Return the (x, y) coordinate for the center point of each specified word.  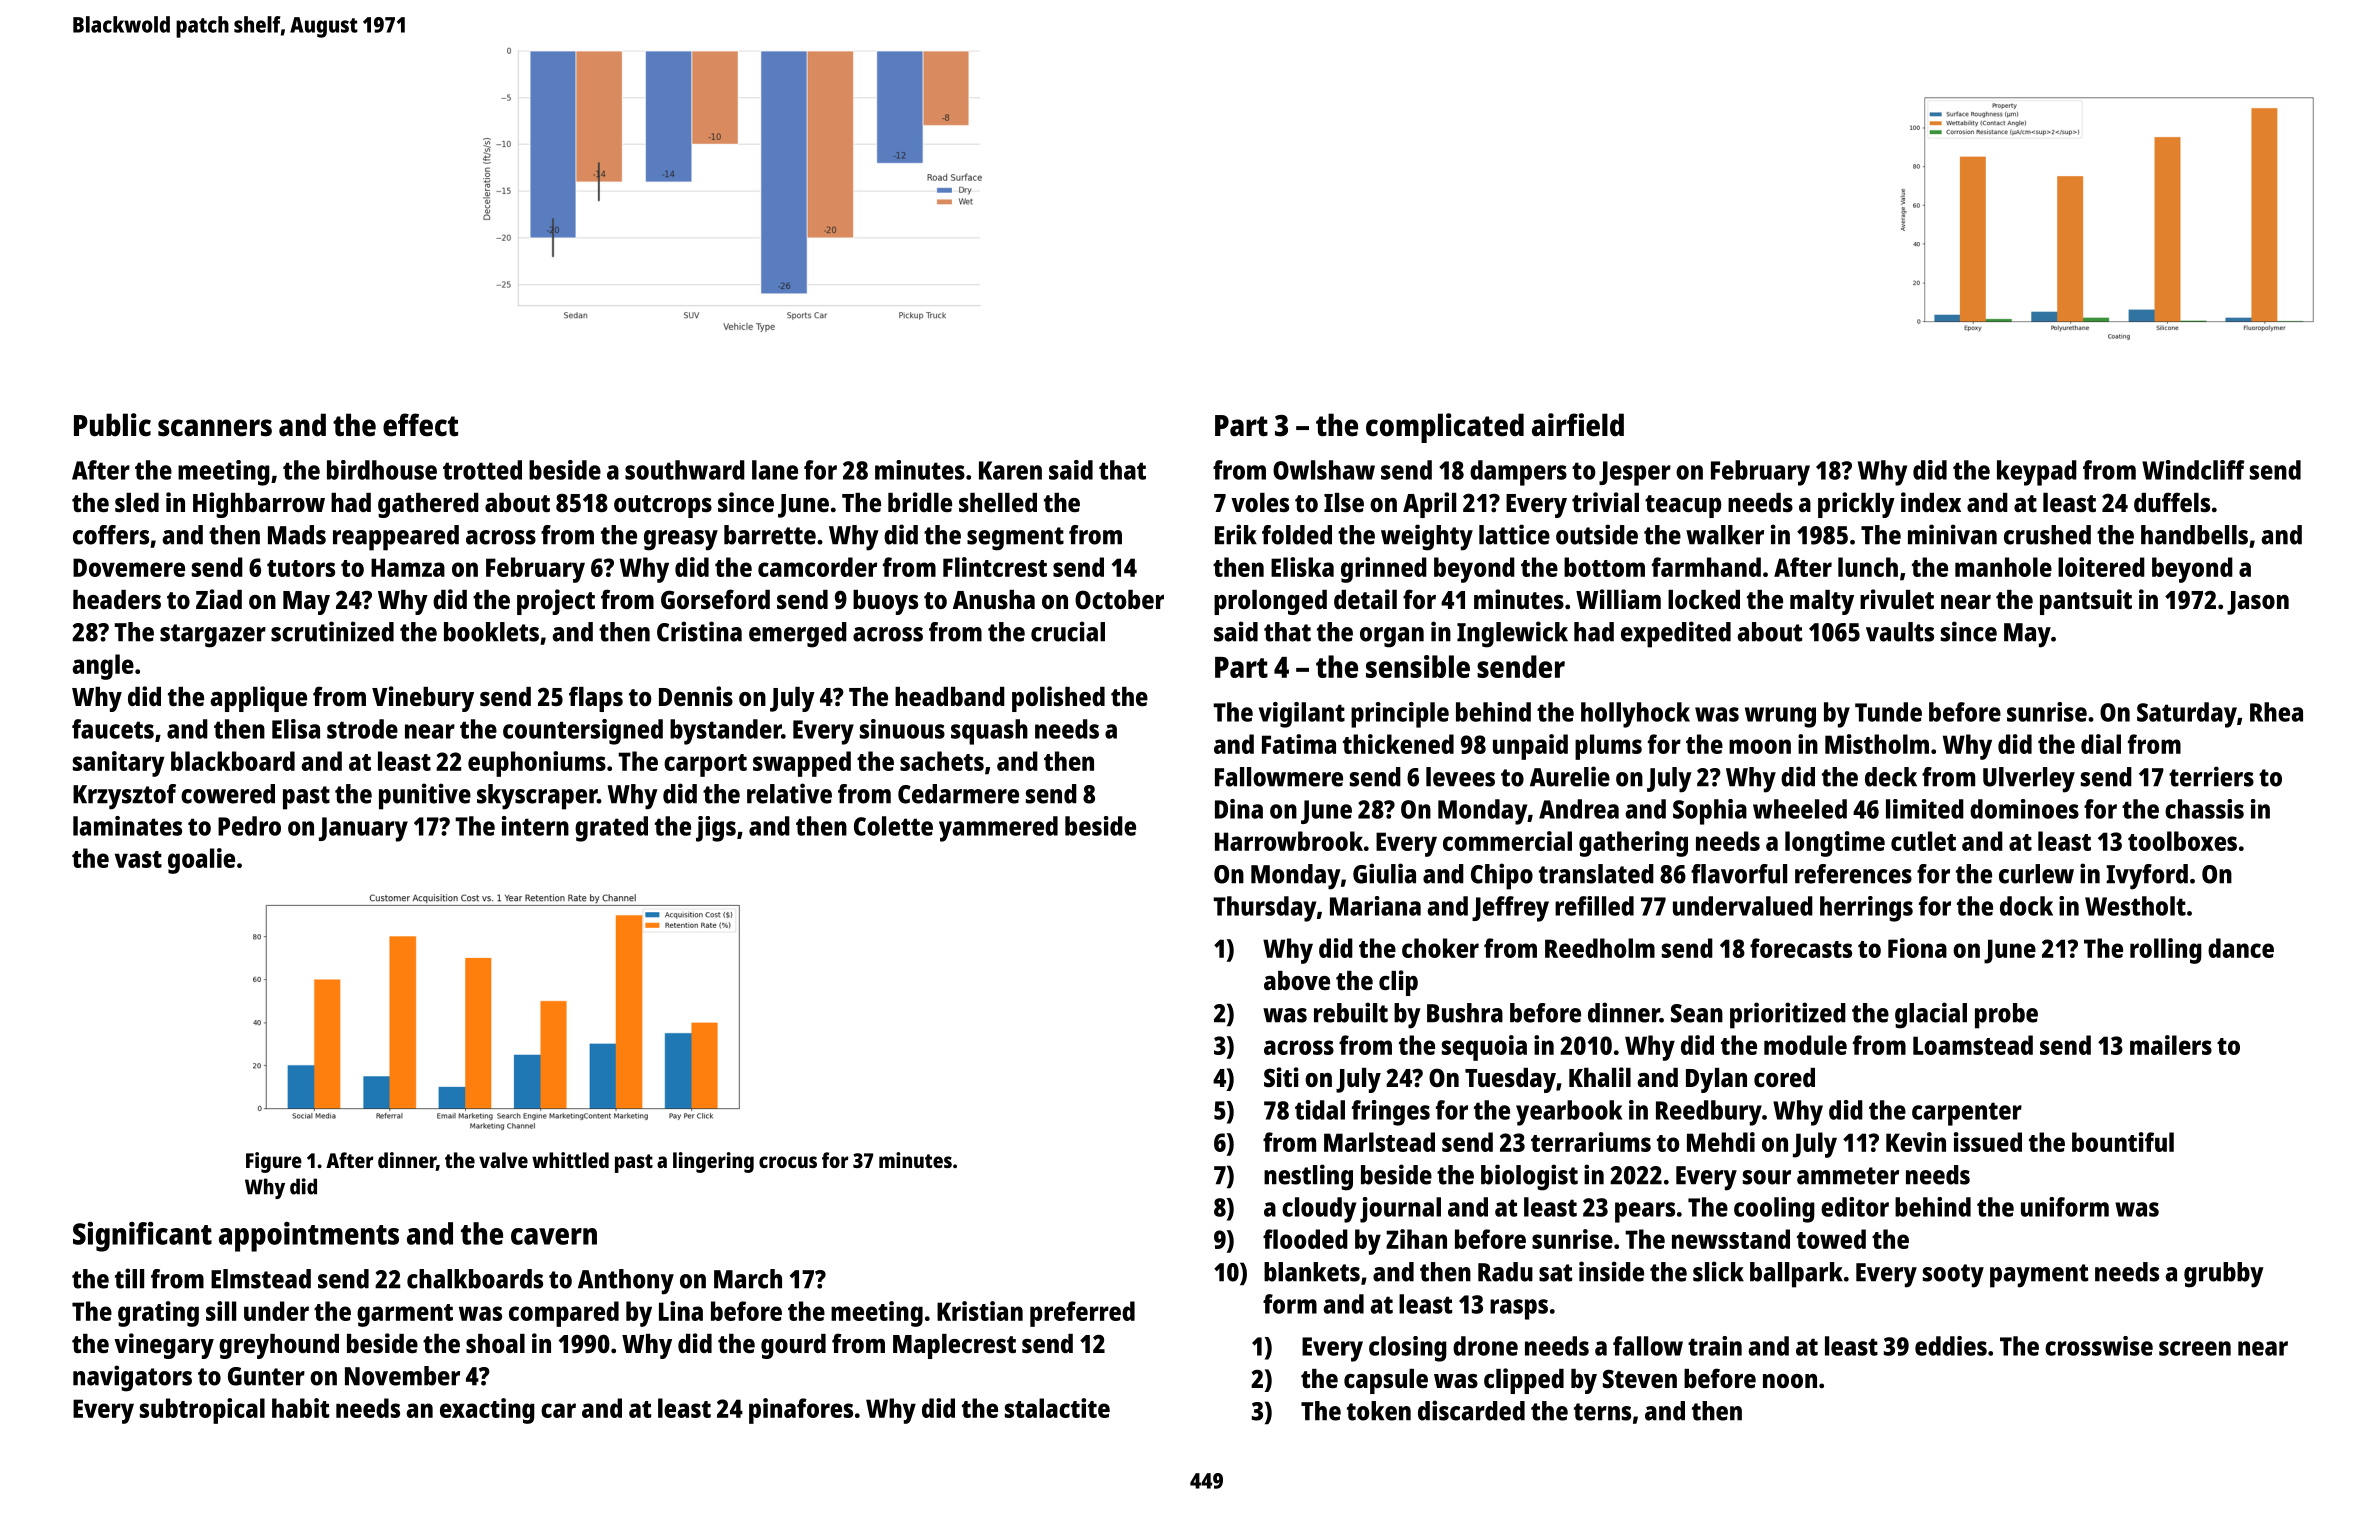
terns (1602, 1412)
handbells (2194, 535)
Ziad (219, 599)
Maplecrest (954, 1346)
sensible (1418, 666)
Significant (142, 1237)
